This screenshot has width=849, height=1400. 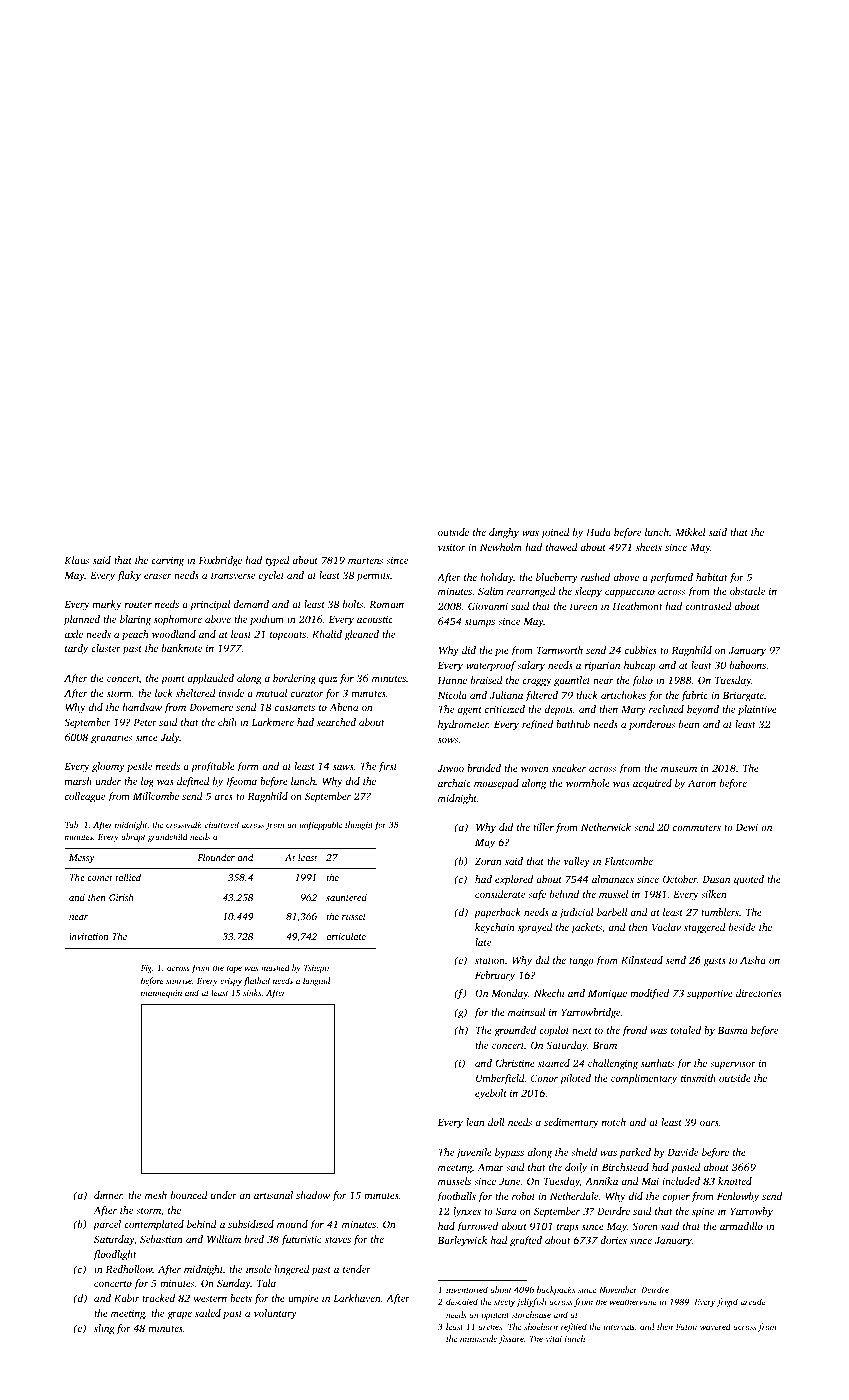 I want to click on Zoran, so click(x=488, y=861).
